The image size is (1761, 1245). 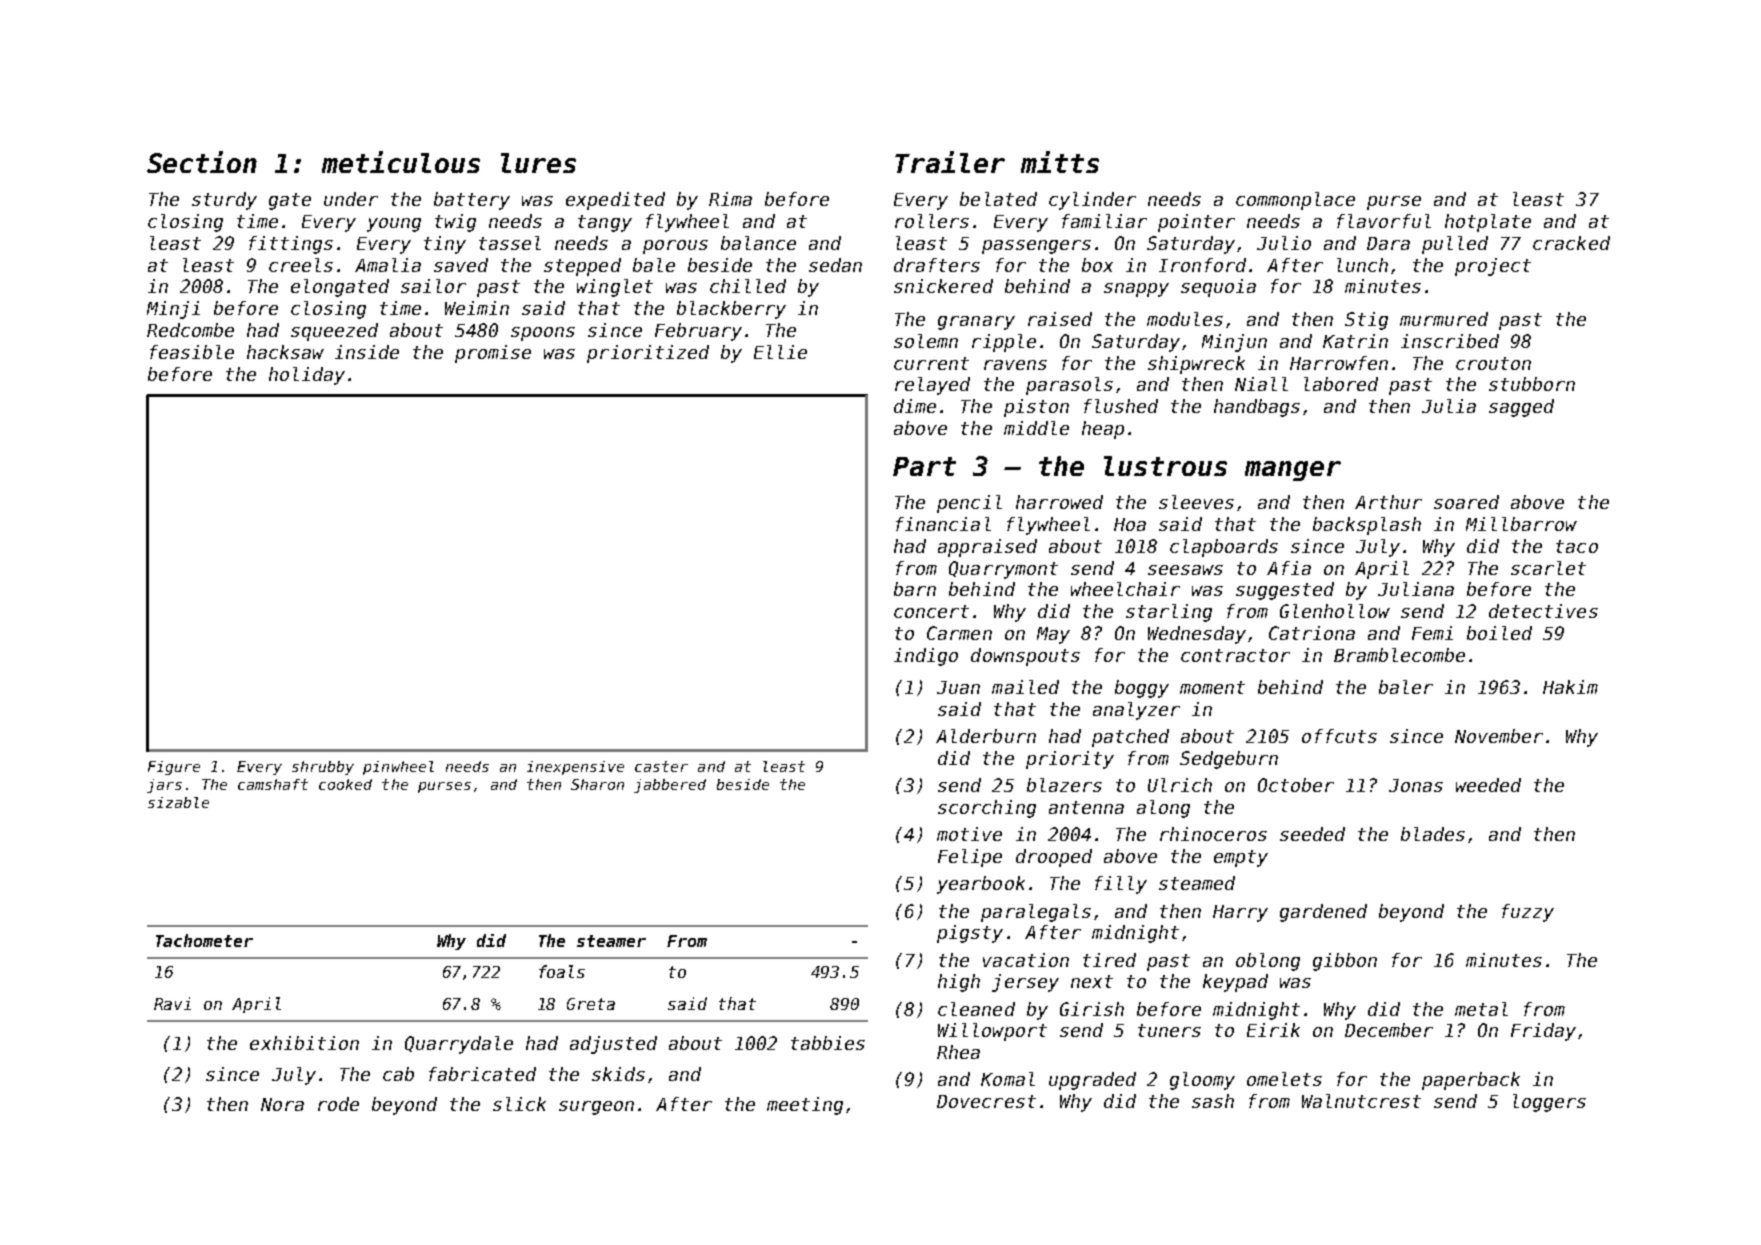 What do you see at coordinates (1570, 687) in the screenshot?
I see `Hakim` at bounding box center [1570, 687].
